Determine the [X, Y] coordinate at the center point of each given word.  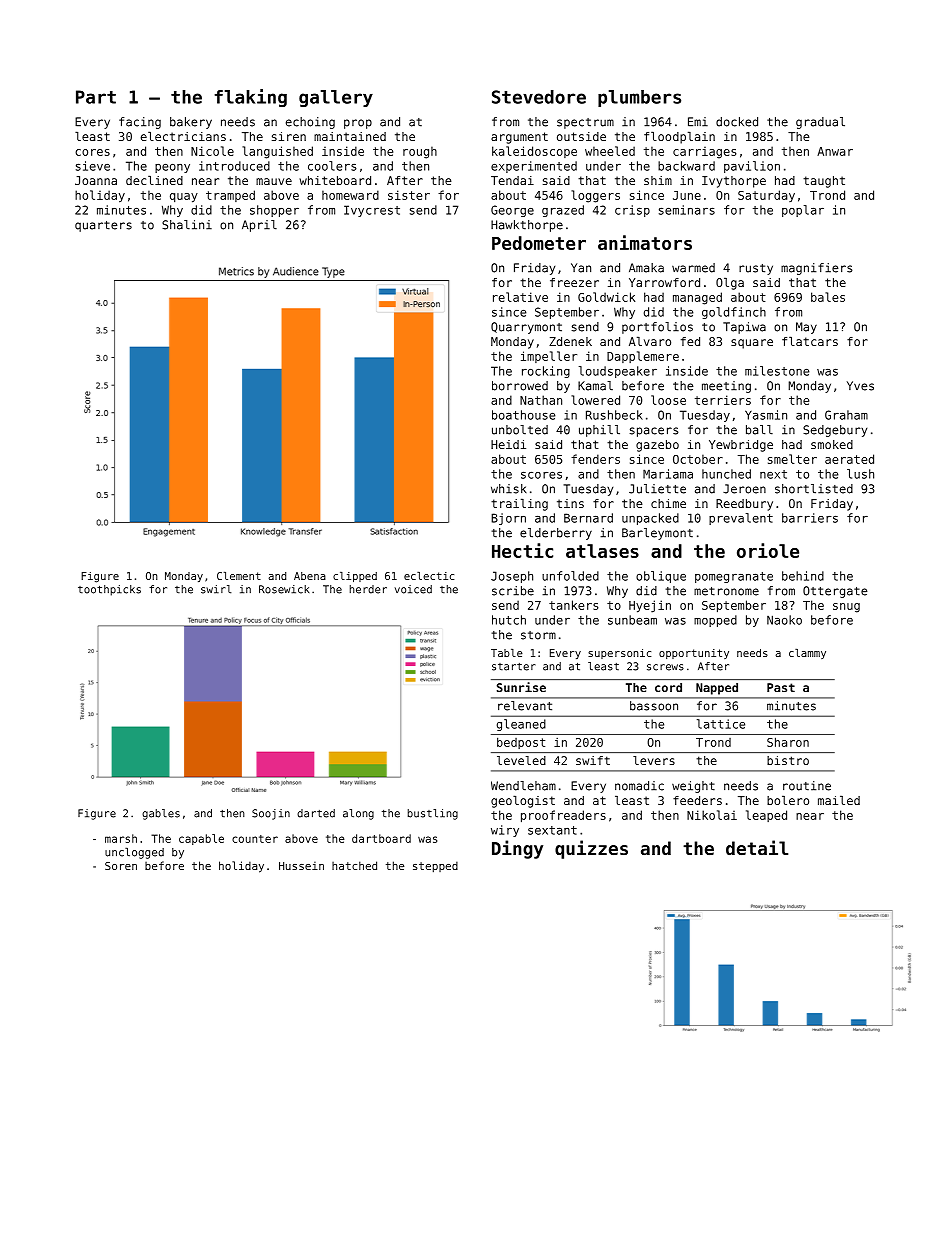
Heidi [508, 444]
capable [201, 839]
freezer [574, 282]
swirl [216, 589]
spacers [654, 432]
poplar [803, 211]
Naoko [784, 620]
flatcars [810, 341]
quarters [103, 226]
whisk [509, 489]
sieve [93, 166]
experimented [534, 167]
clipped [355, 577]
